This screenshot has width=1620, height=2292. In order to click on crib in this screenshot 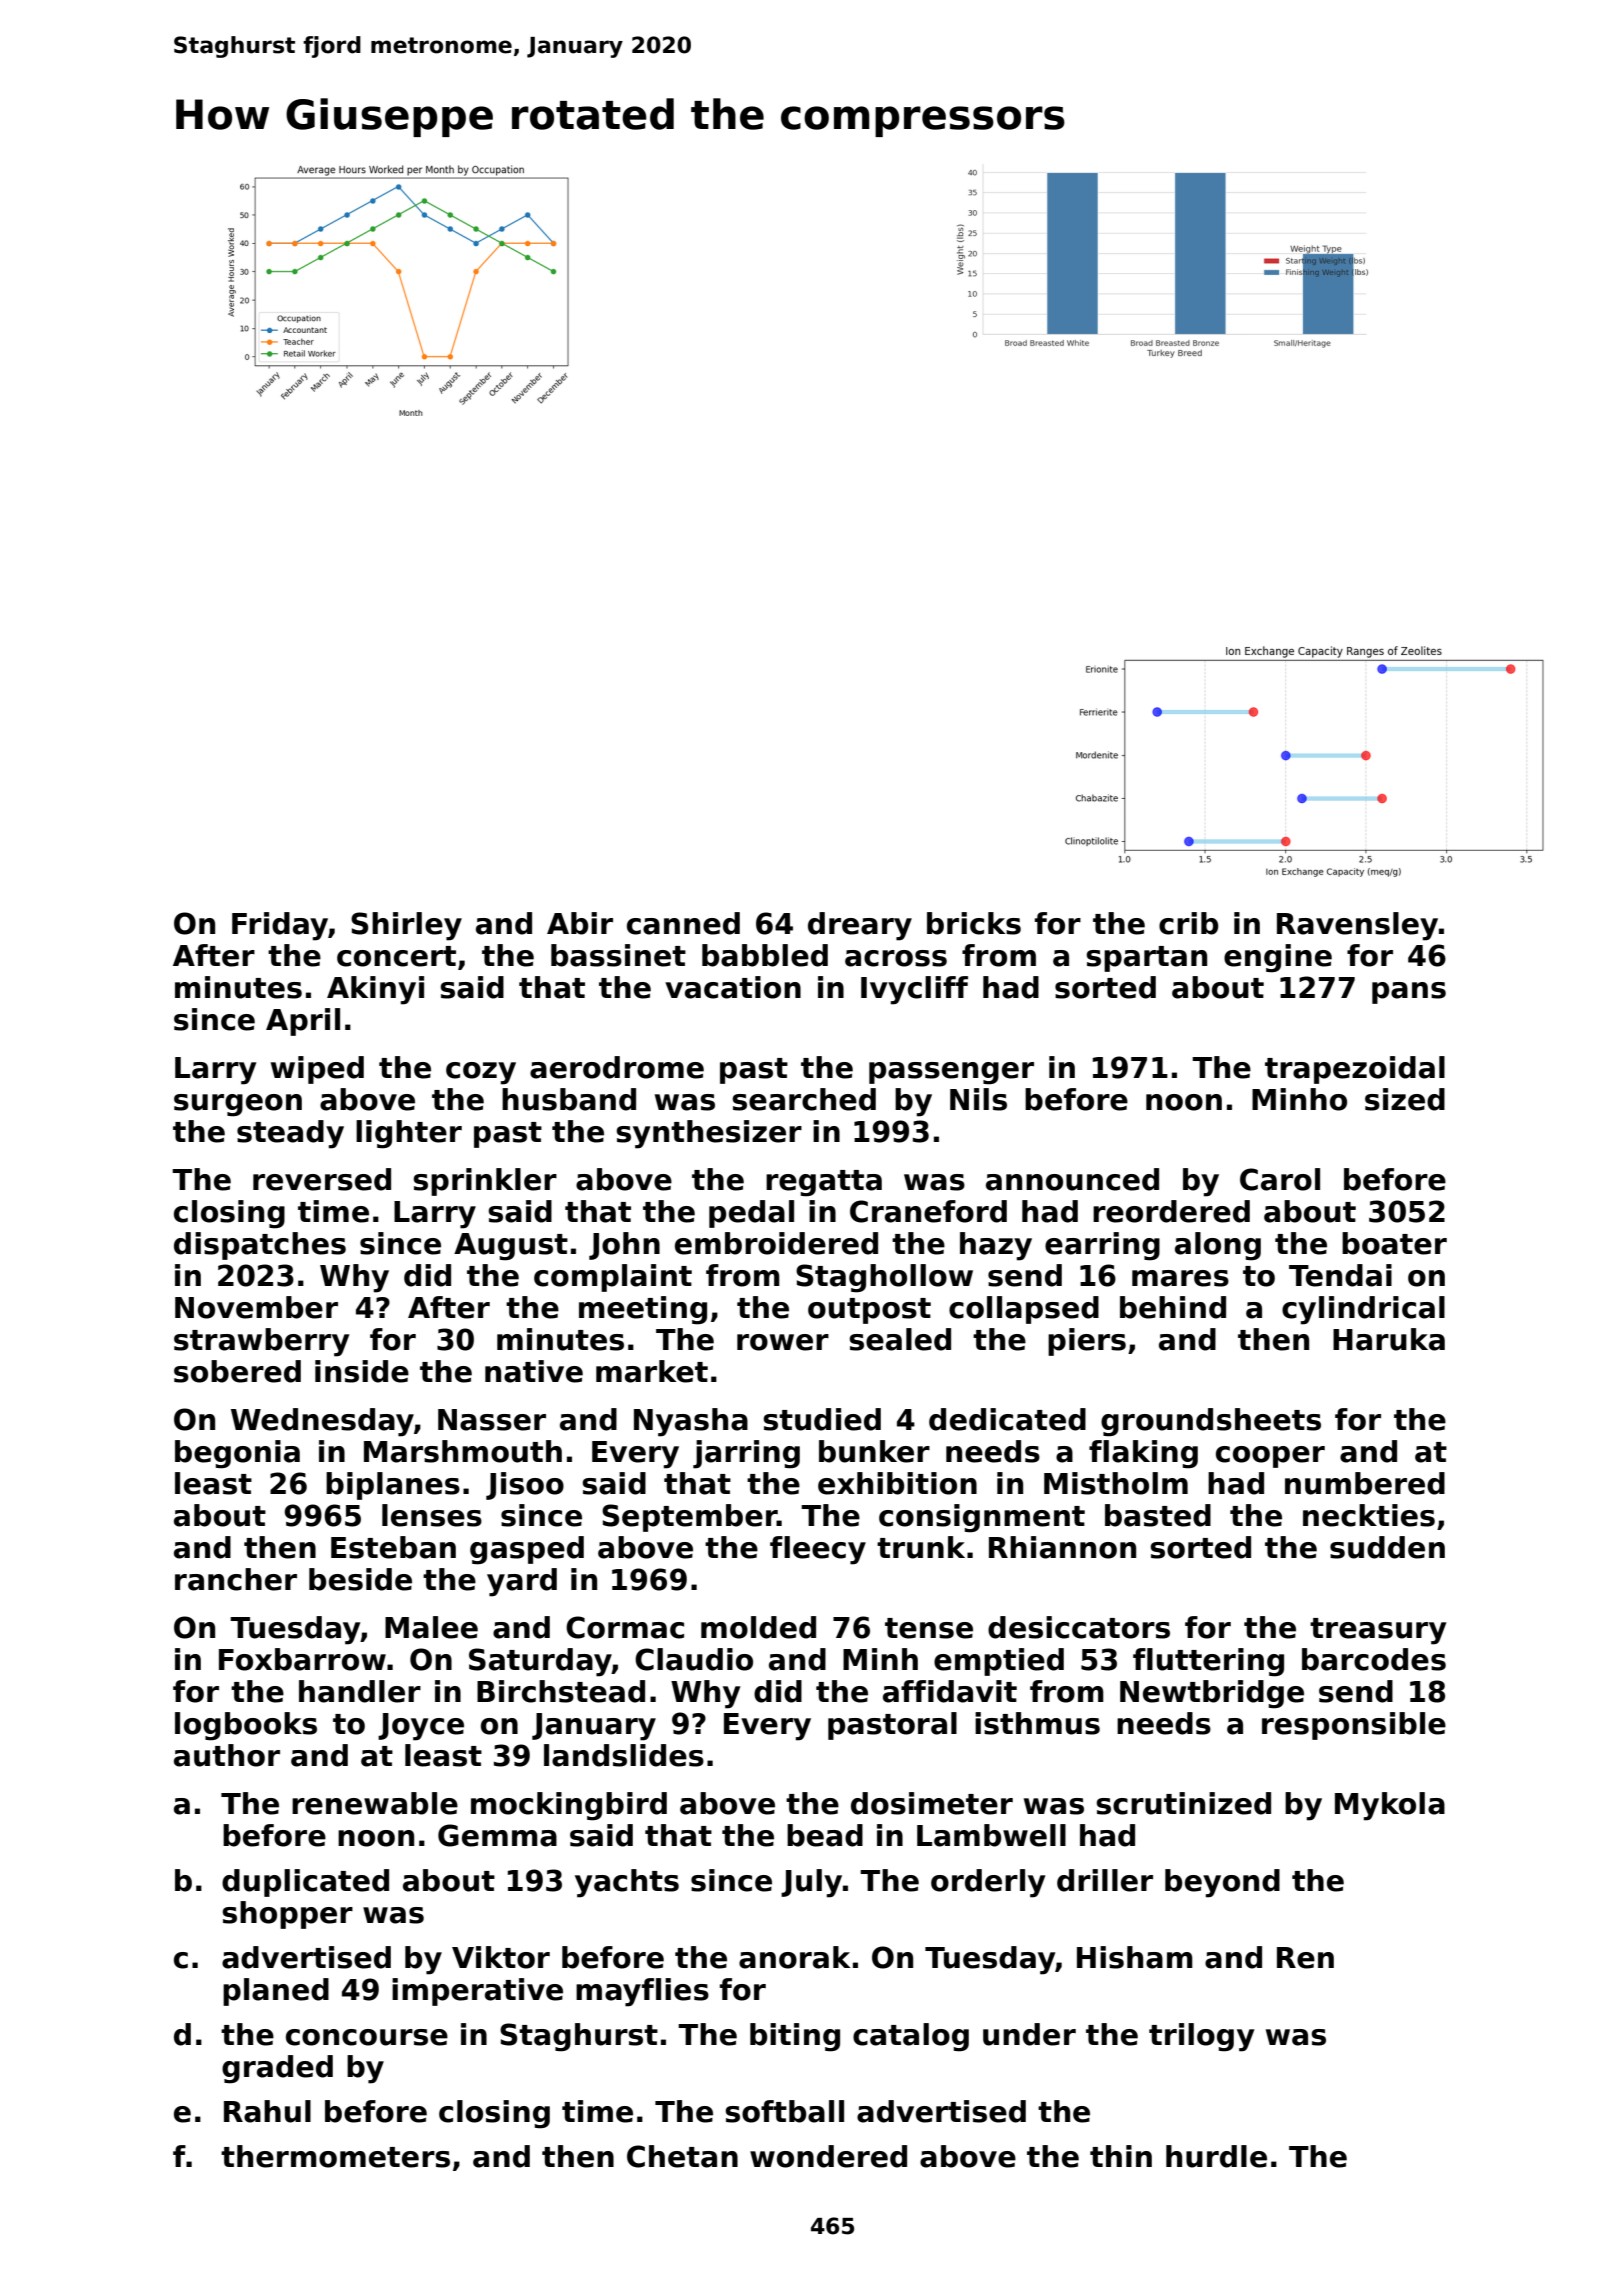, I will do `click(1189, 923)`.
